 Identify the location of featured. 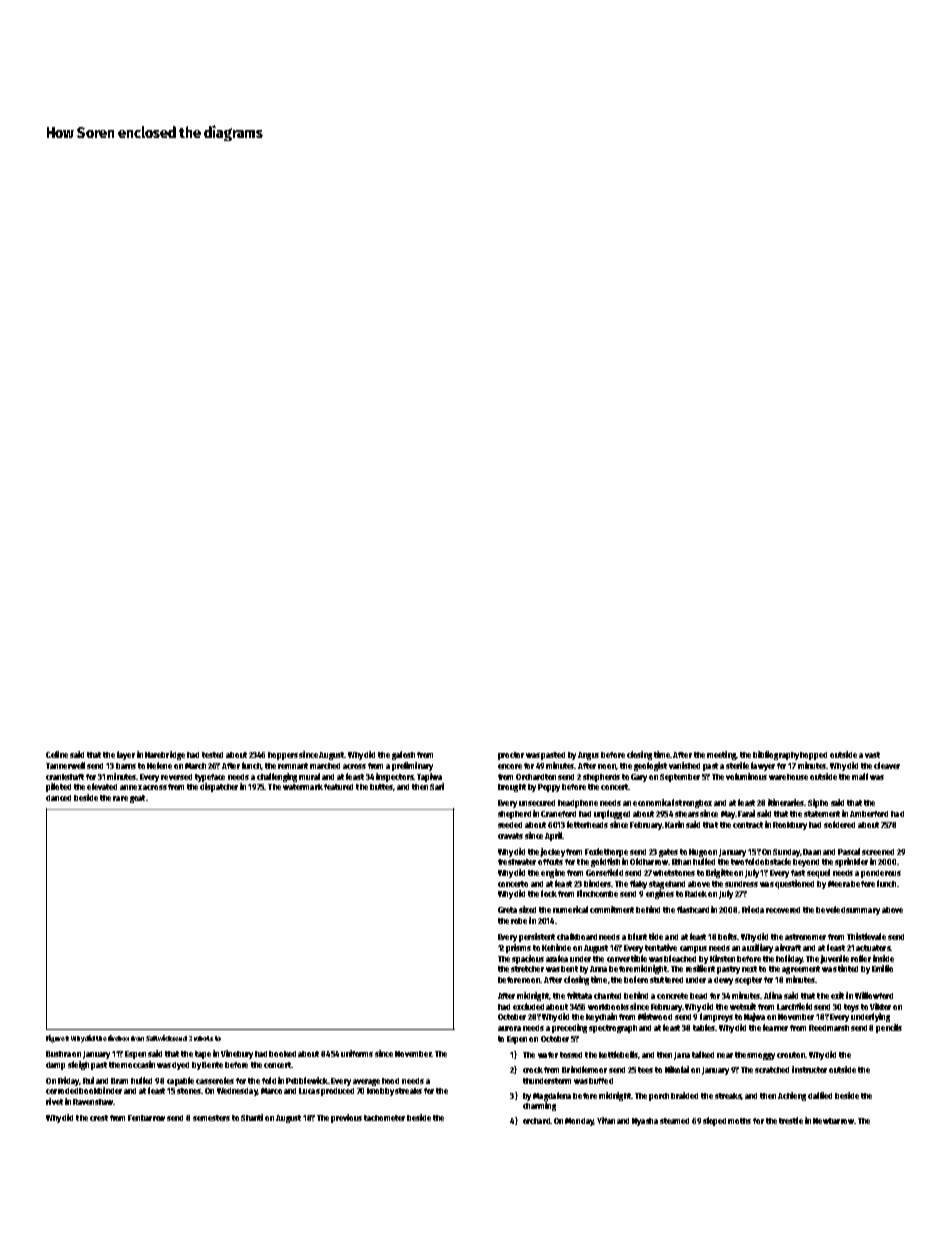
(338, 787).
